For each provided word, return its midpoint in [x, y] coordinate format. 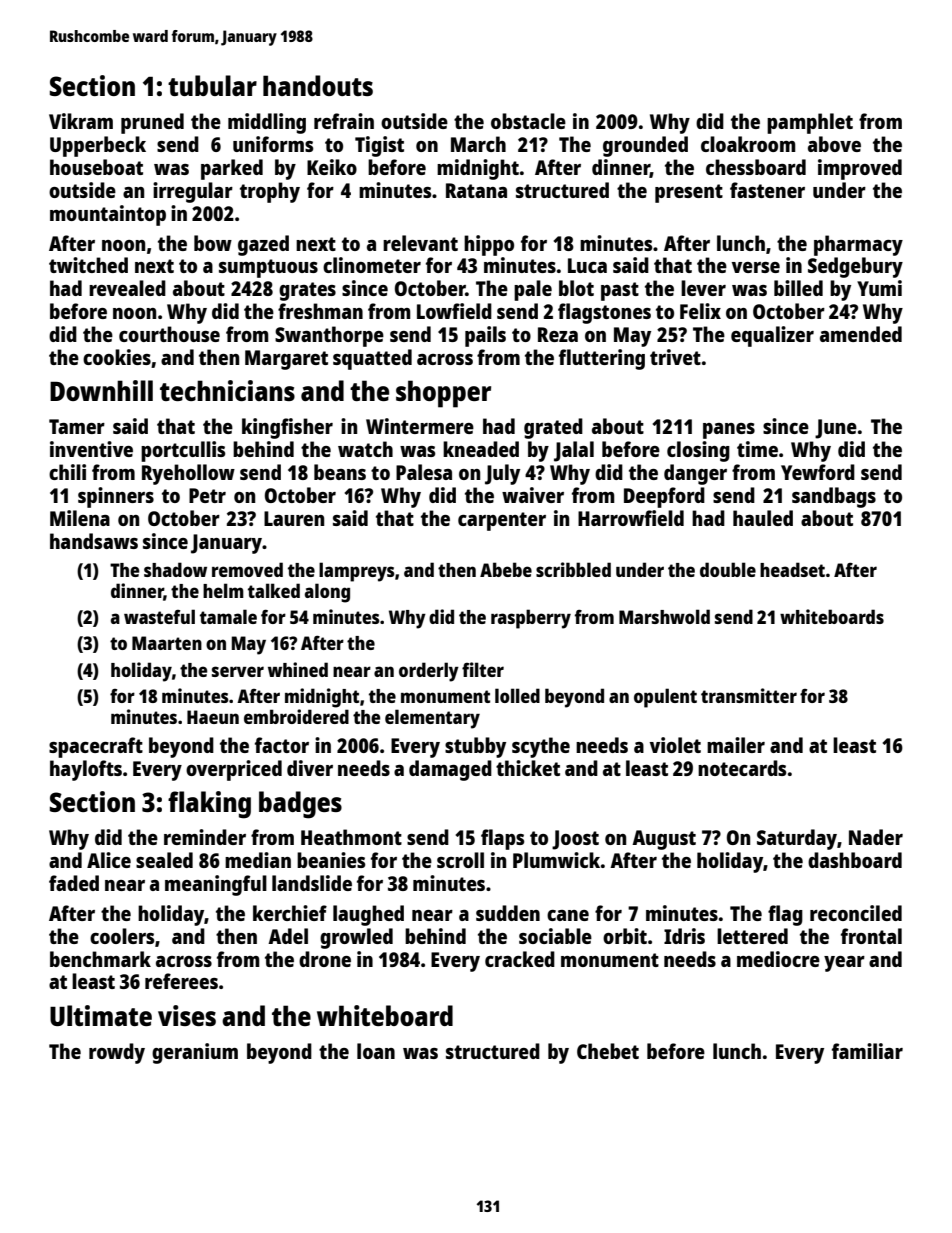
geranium [195, 1053]
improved [860, 169]
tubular [212, 85]
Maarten [167, 643]
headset [792, 569]
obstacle [528, 121]
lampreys [356, 572]
